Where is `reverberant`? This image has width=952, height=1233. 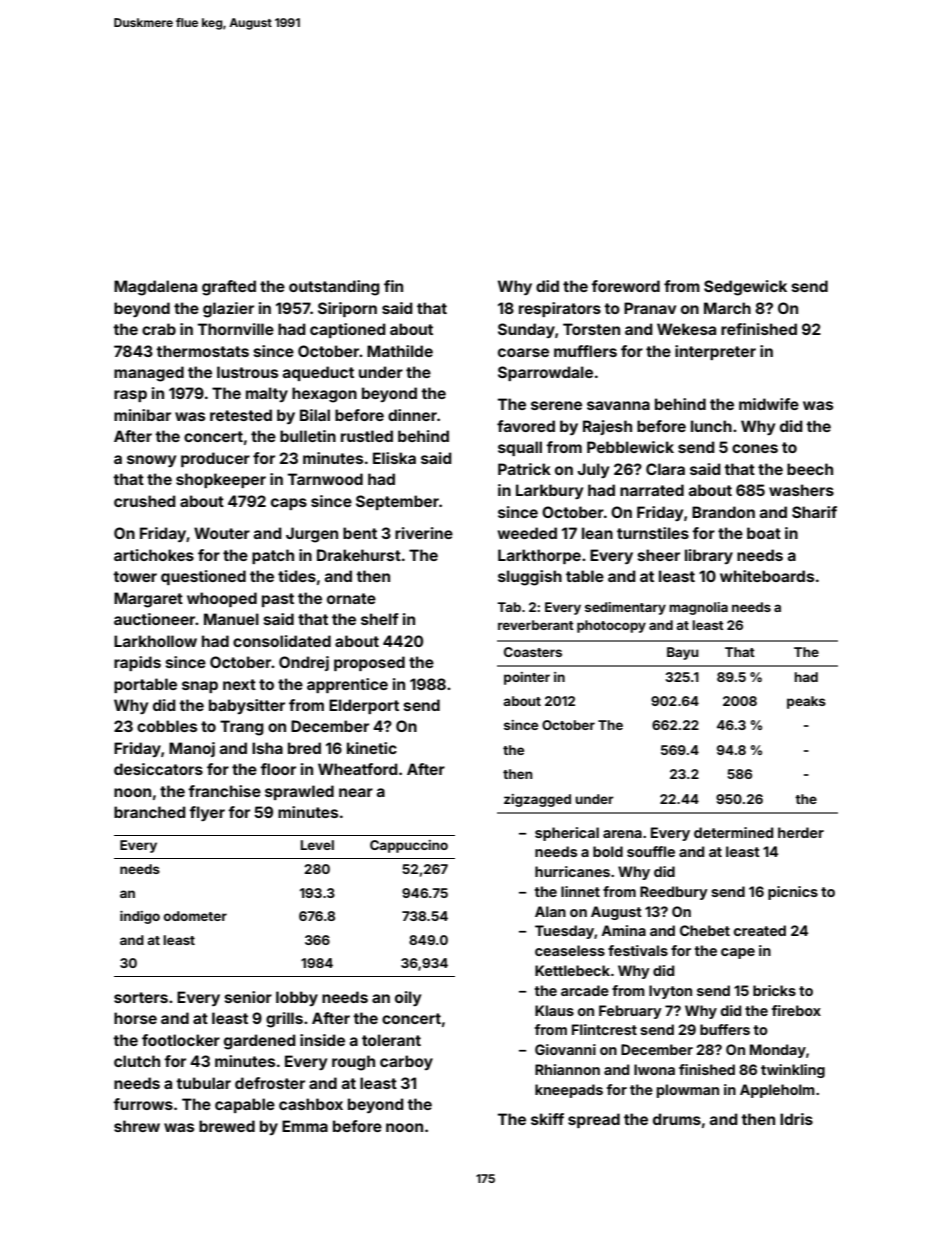 reverberant is located at coordinates (536, 625).
